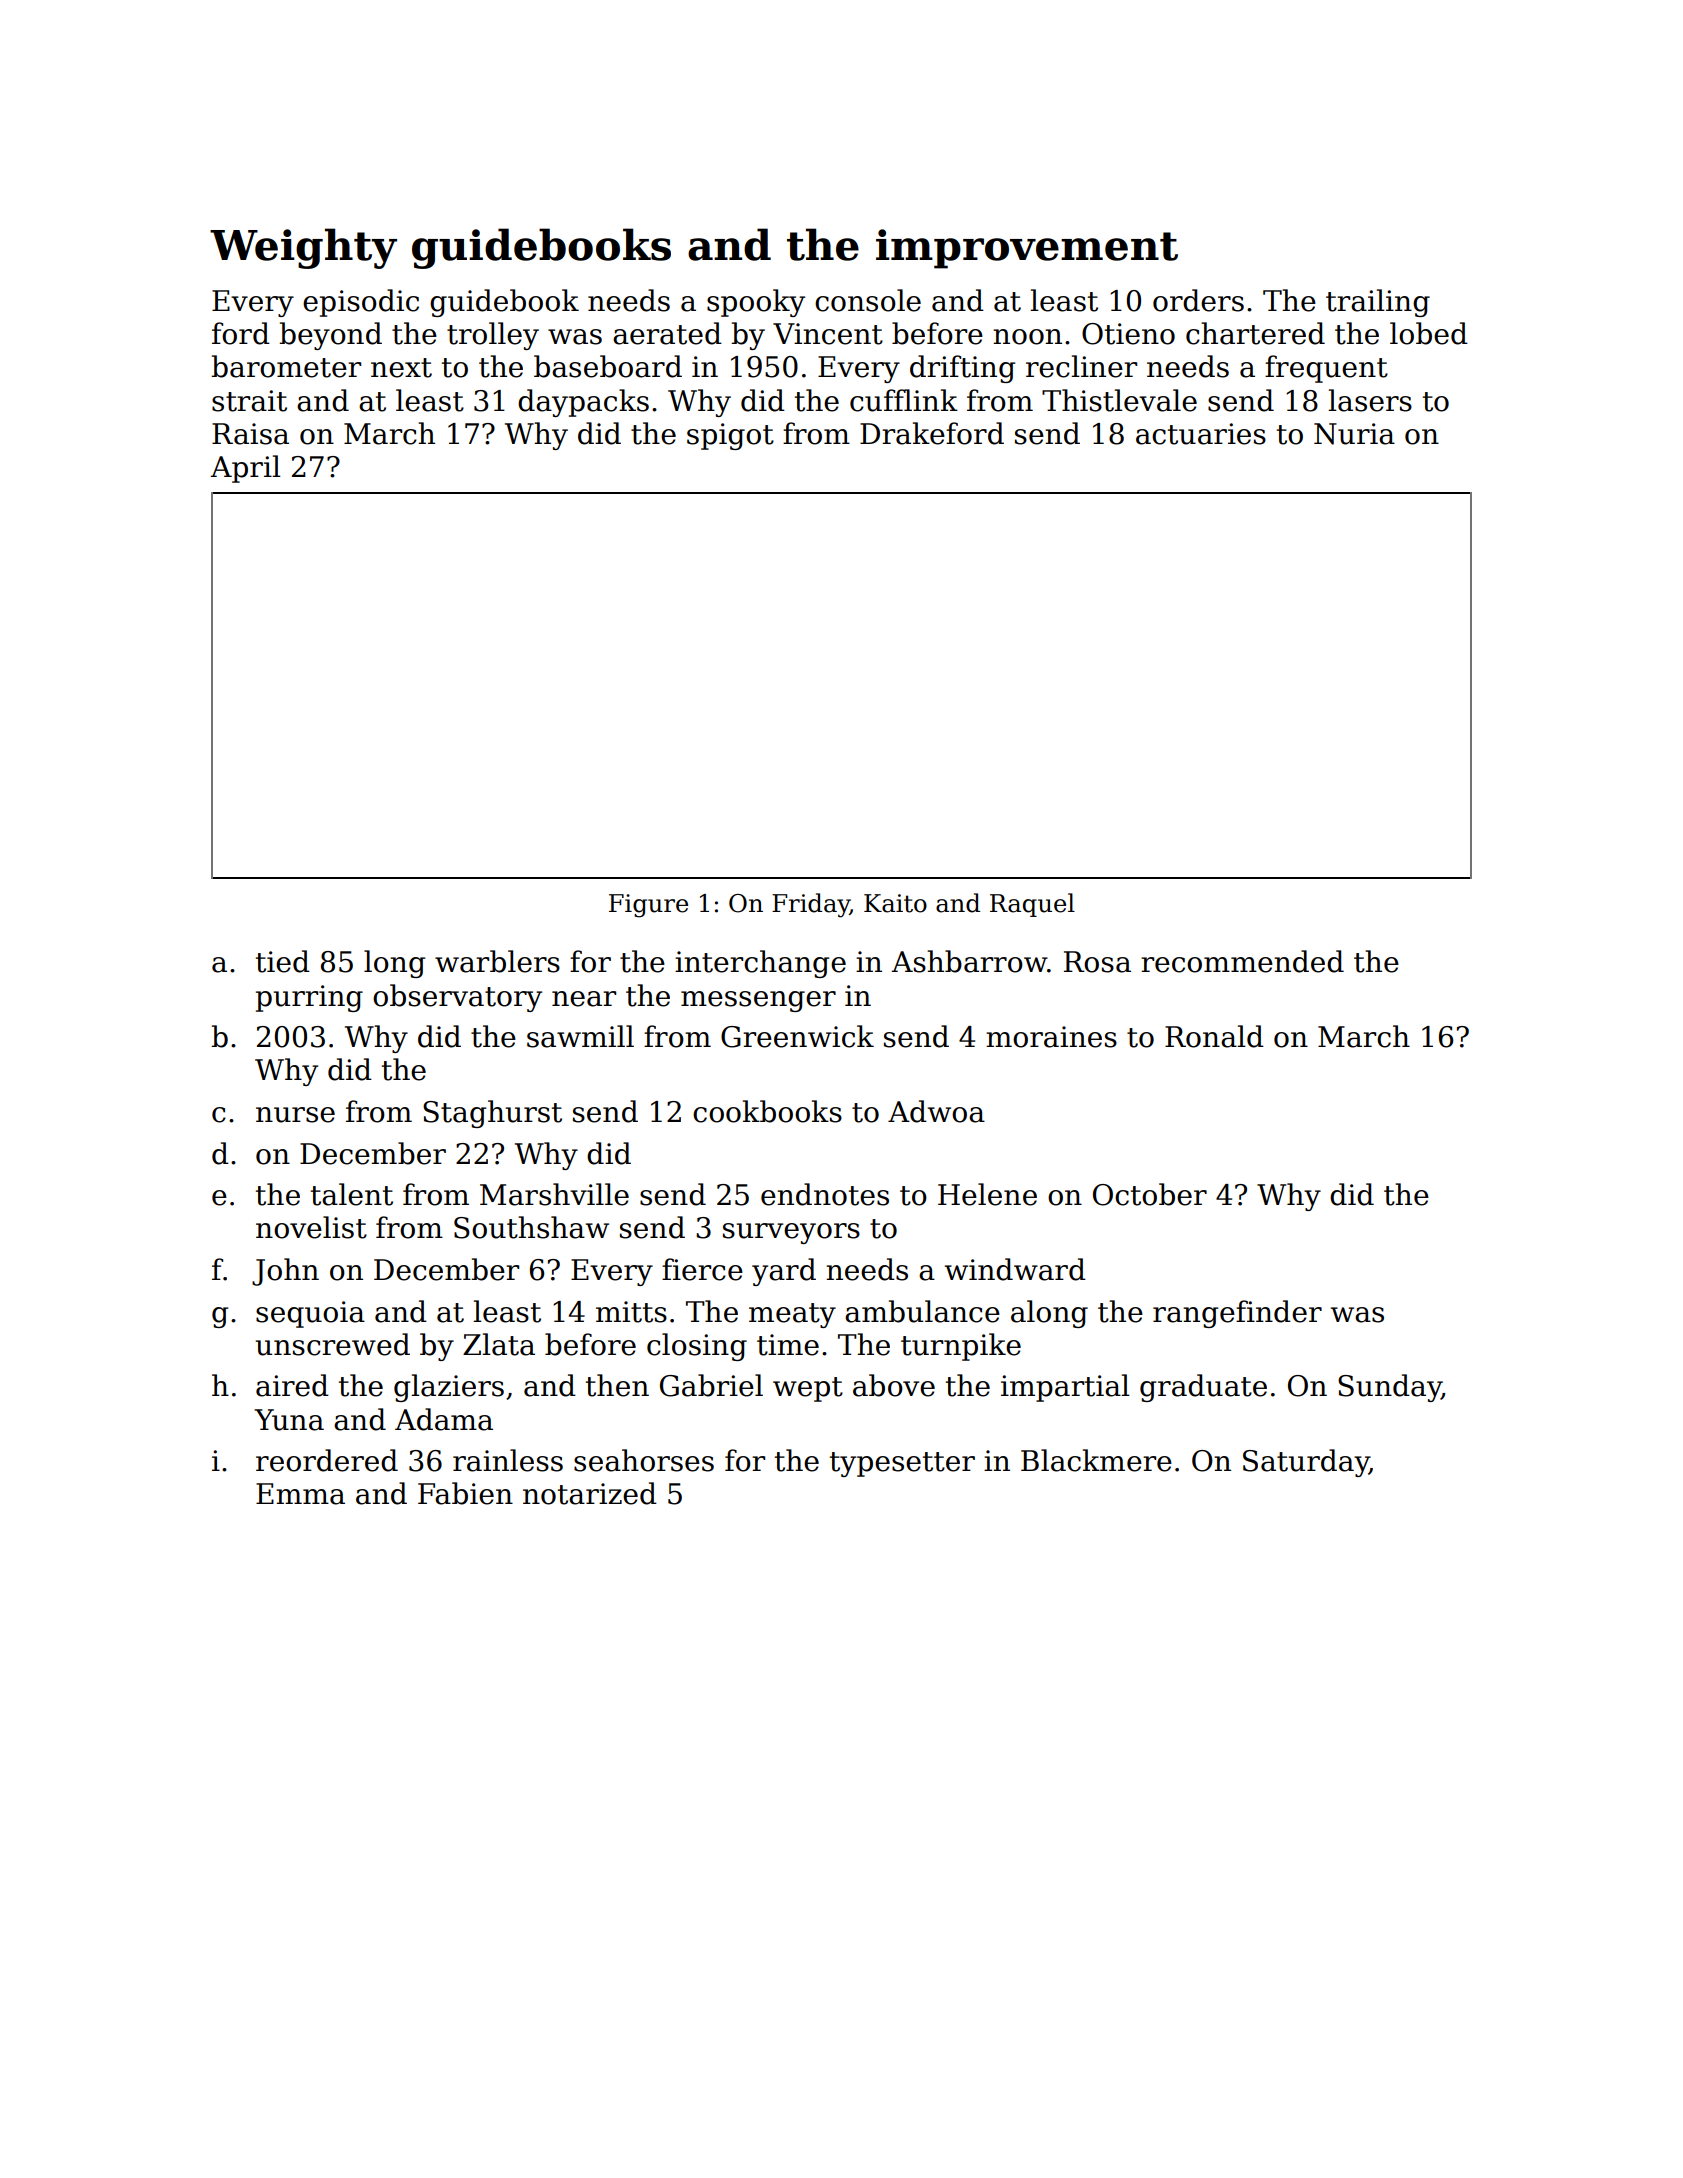 Image resolution: width=1683 pixels, height=2178 pixels. What do you see at coordinates (756, 303) in the page?
I see `spooky` at bounding box center [756, 303].
